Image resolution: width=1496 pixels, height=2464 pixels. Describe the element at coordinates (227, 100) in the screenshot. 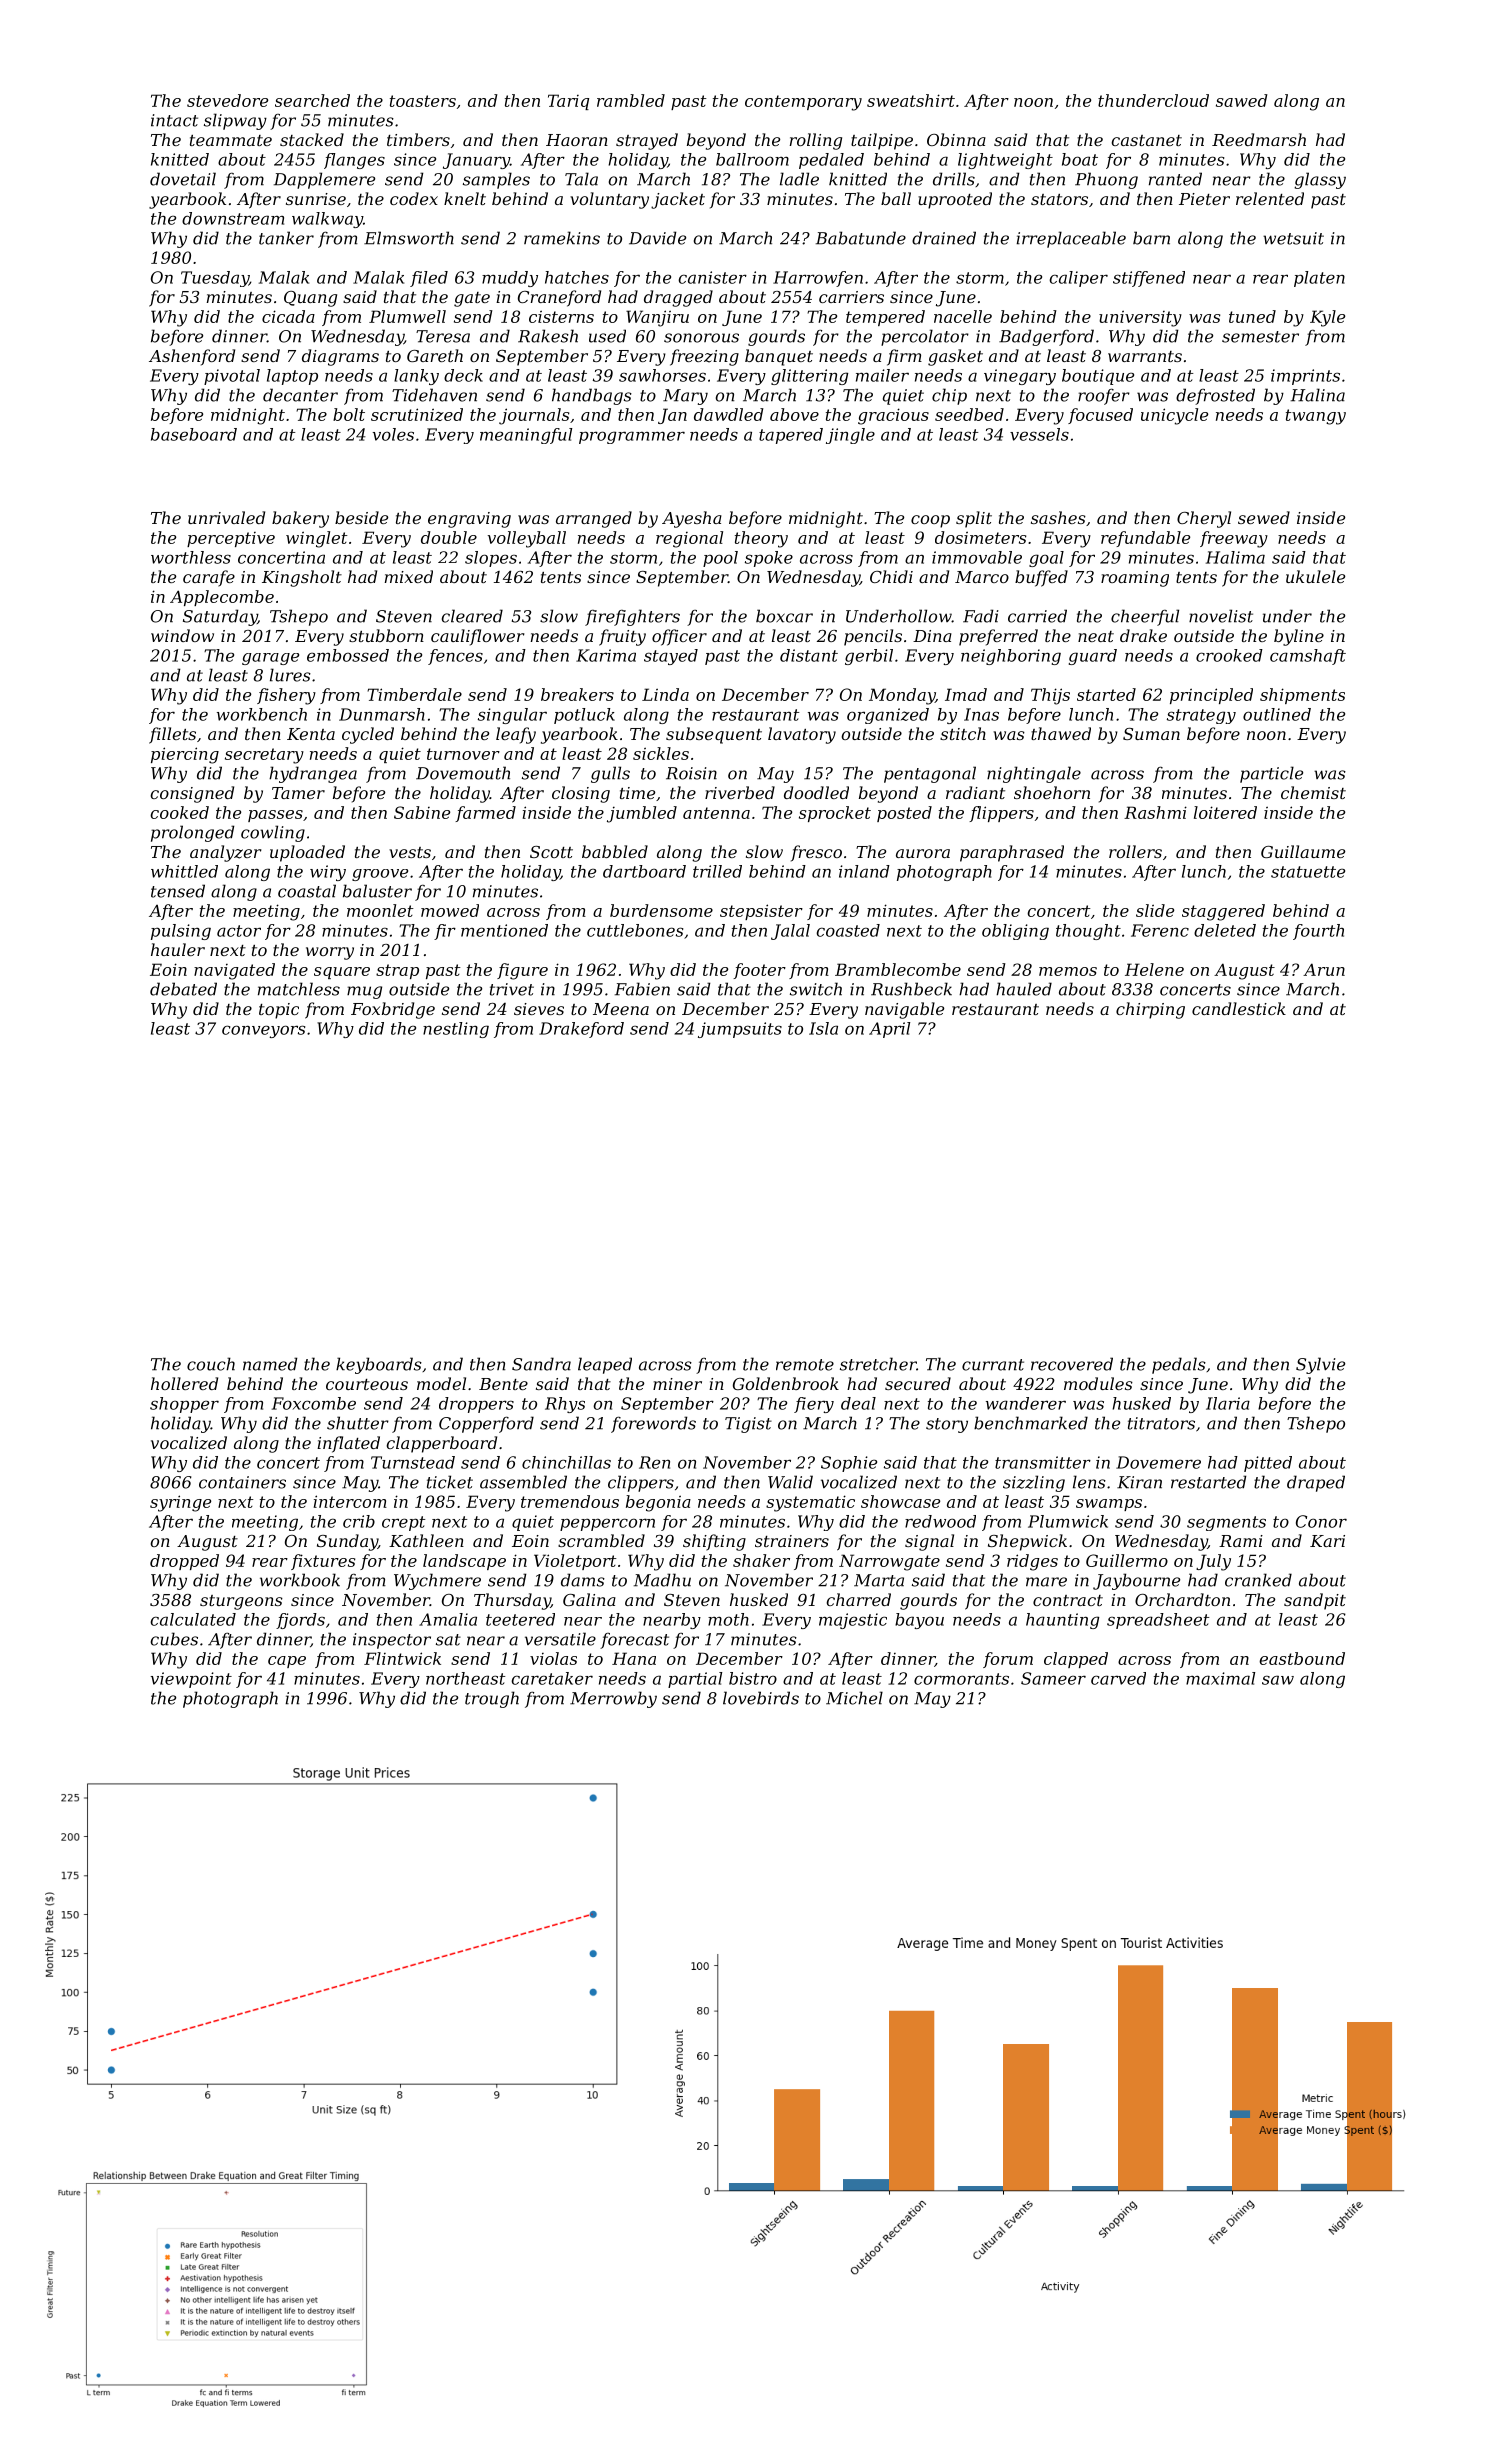

I see `stevedore` at that location.
